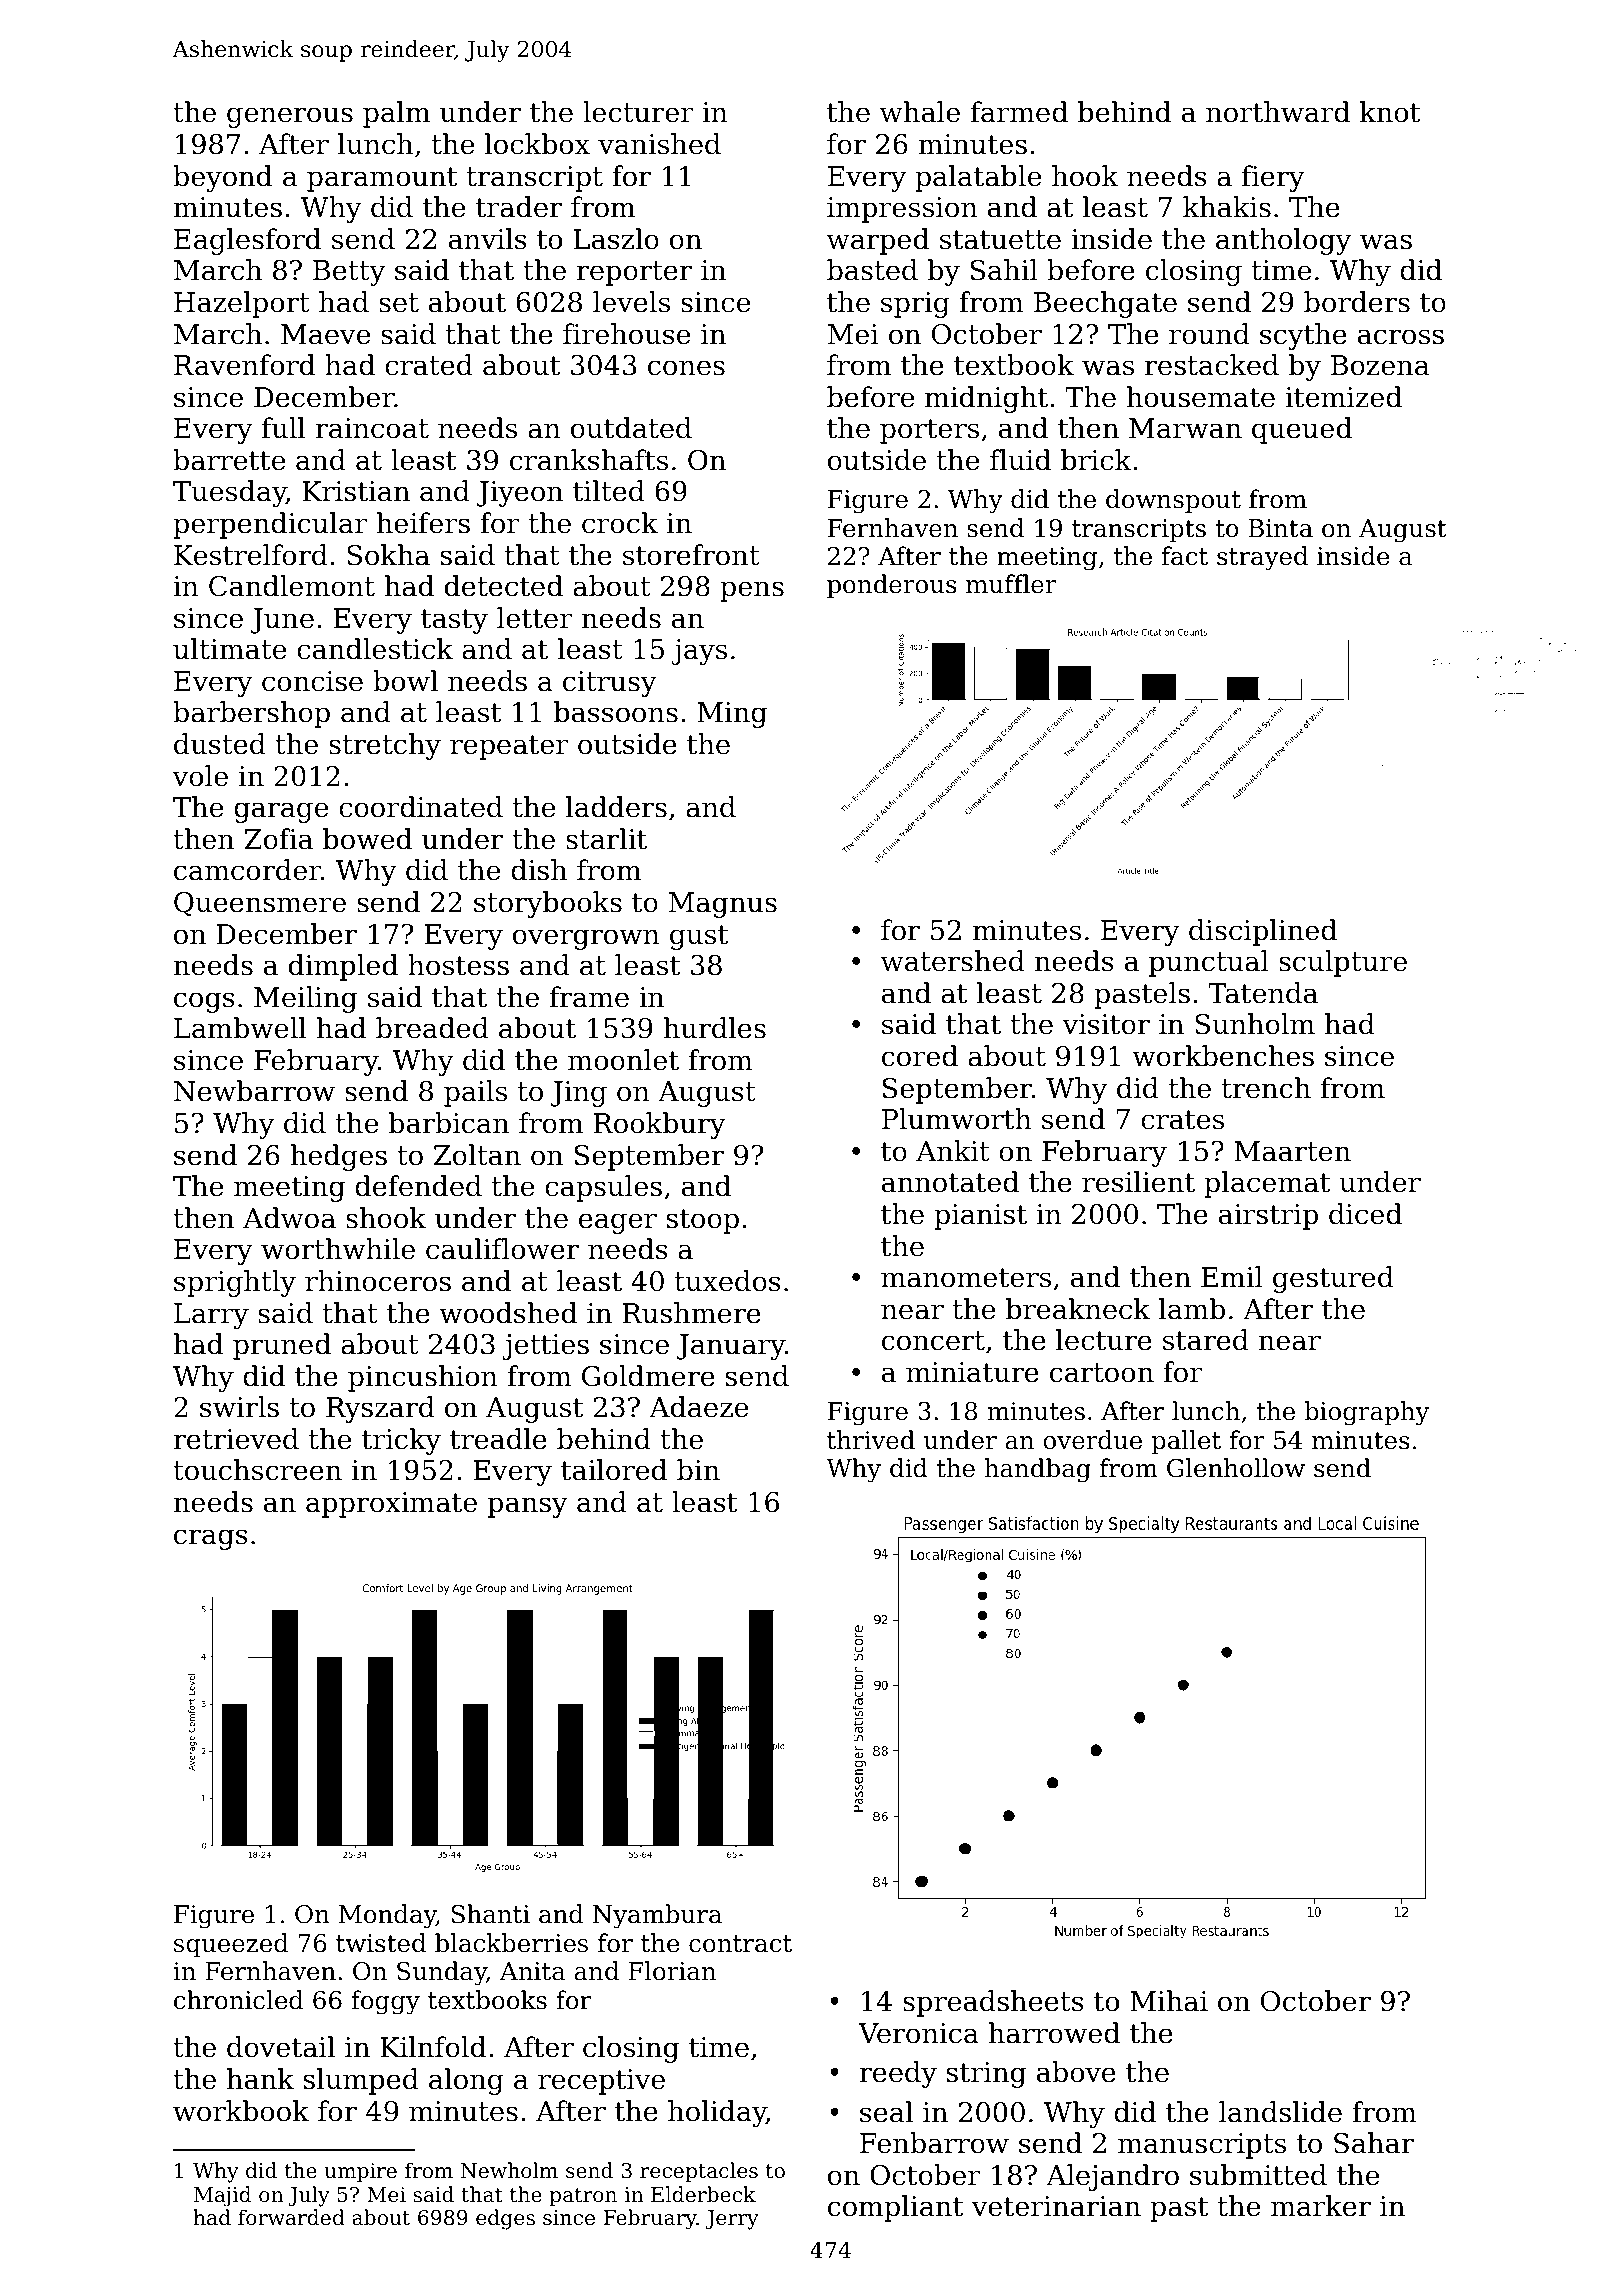 The height and width of the screenshot is (2292, 1620). I want to click on bowl, so click(405, 681).
